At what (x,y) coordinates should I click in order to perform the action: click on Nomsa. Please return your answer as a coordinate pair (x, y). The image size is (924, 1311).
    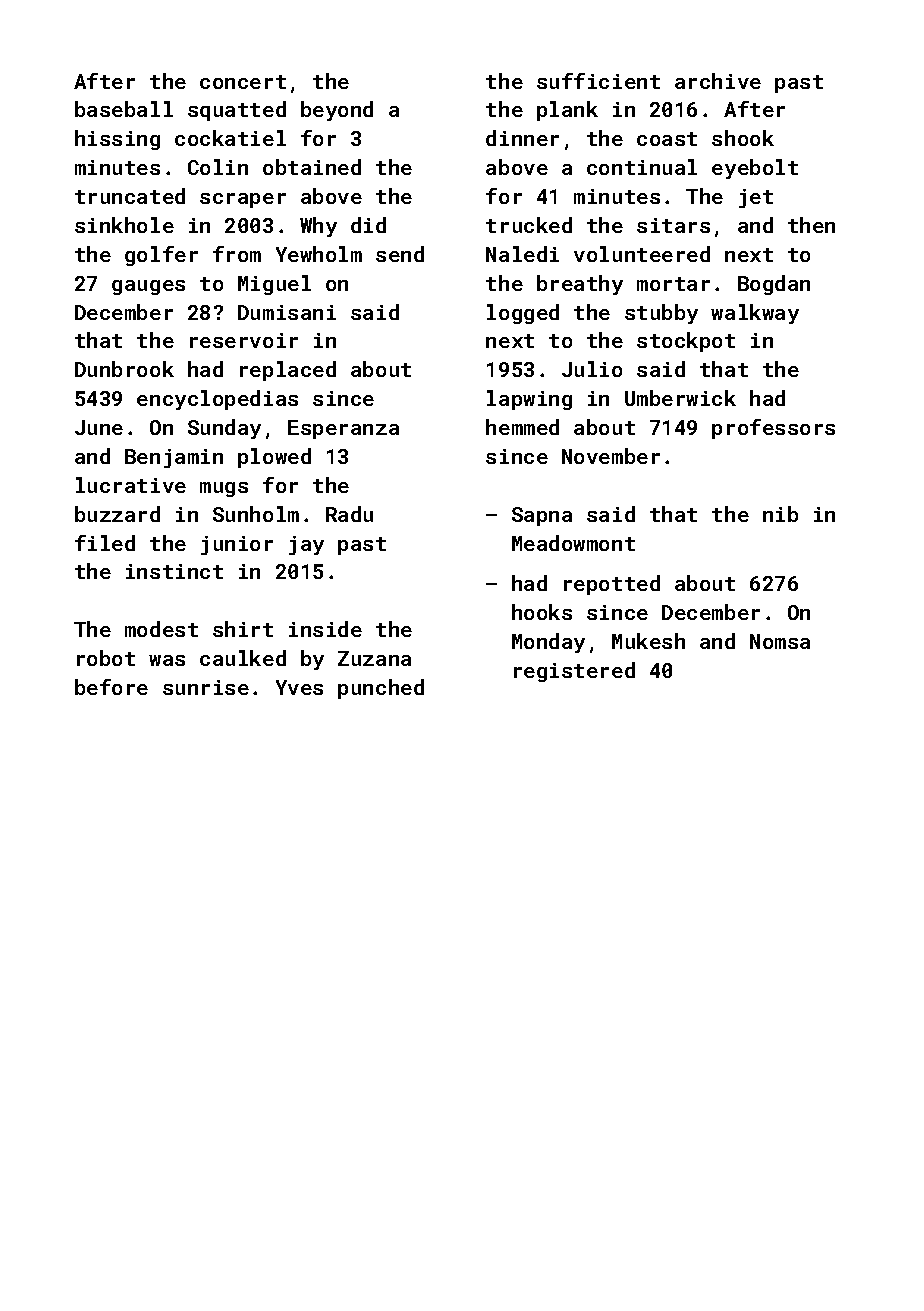
    Looking at the image, I should click on (780, 641).
